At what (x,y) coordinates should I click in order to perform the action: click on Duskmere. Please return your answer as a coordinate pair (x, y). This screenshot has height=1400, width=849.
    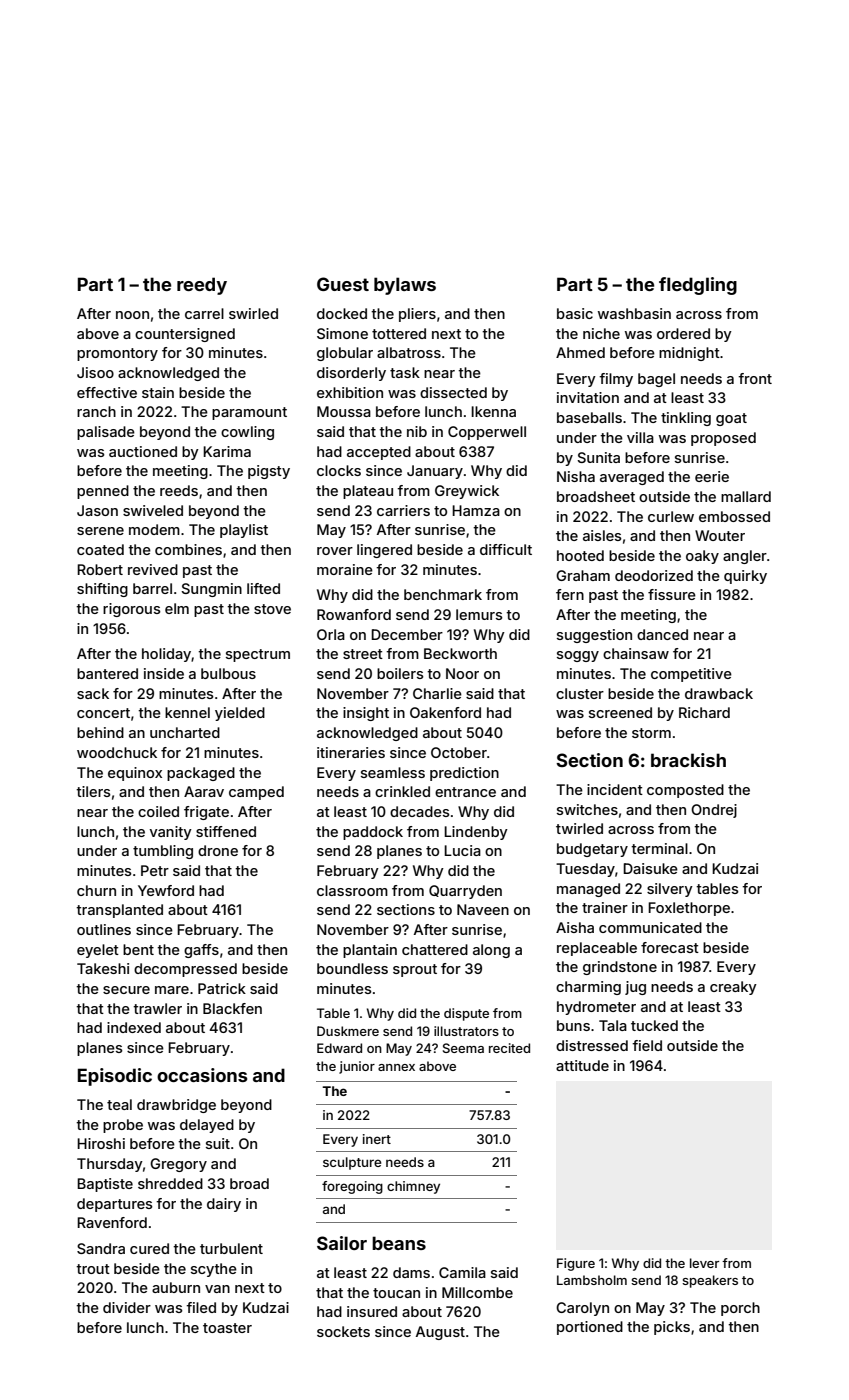
    Looking at the image, I should click on (348, 1031).
